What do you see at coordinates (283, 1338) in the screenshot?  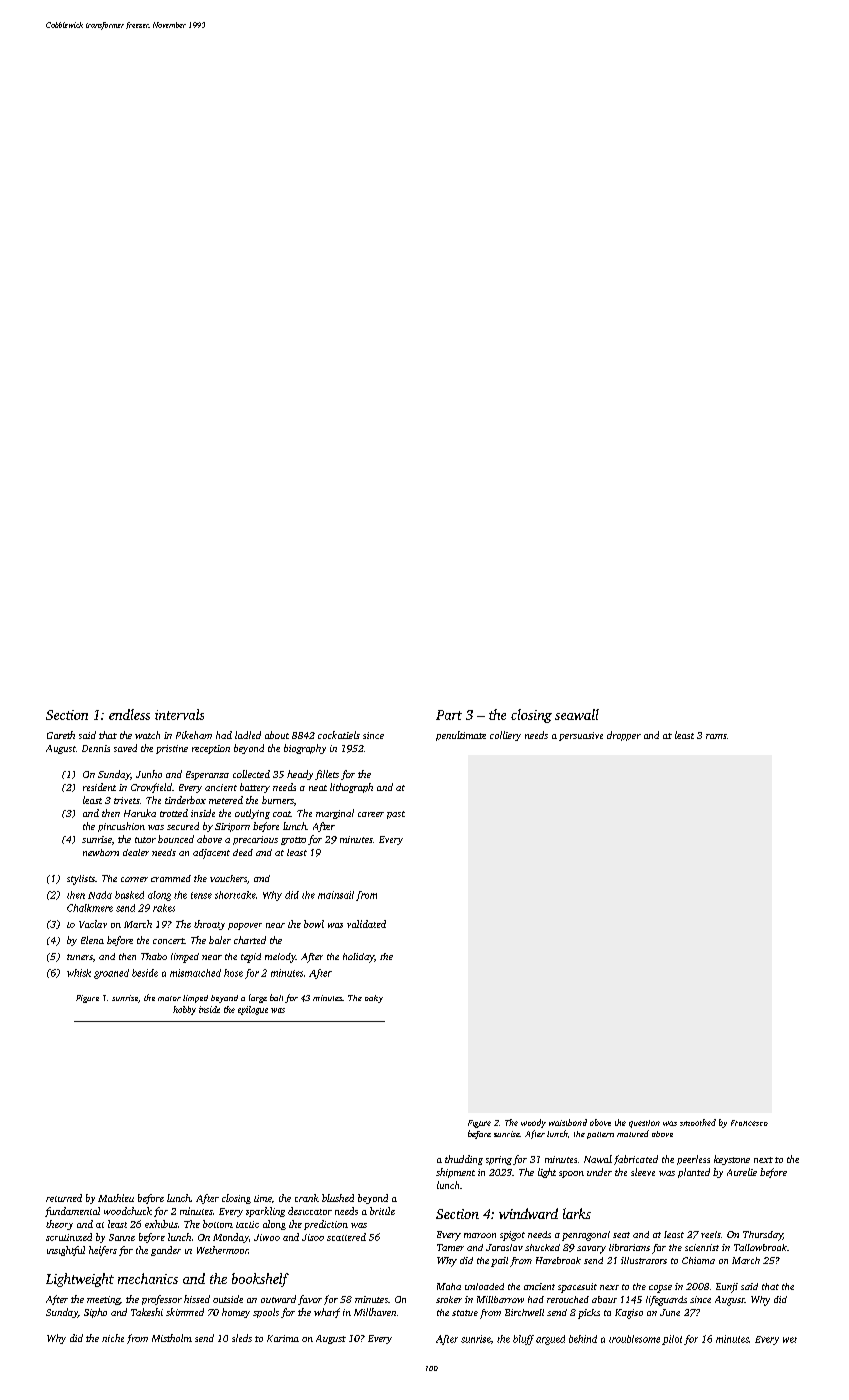 I see `Karima` at bounding box center [283, 1338].
